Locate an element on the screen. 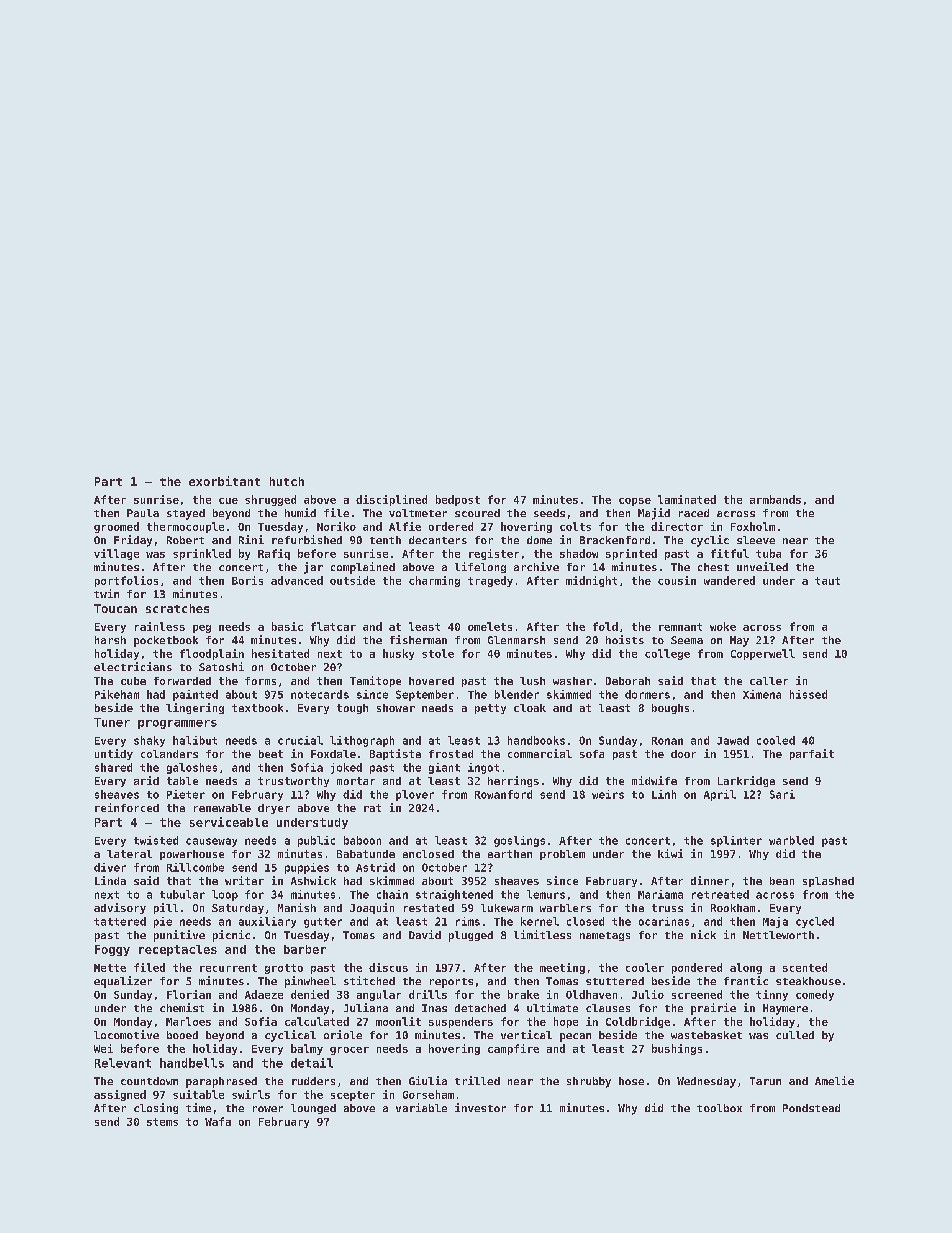  scented is located at coordinates (805, 967).
